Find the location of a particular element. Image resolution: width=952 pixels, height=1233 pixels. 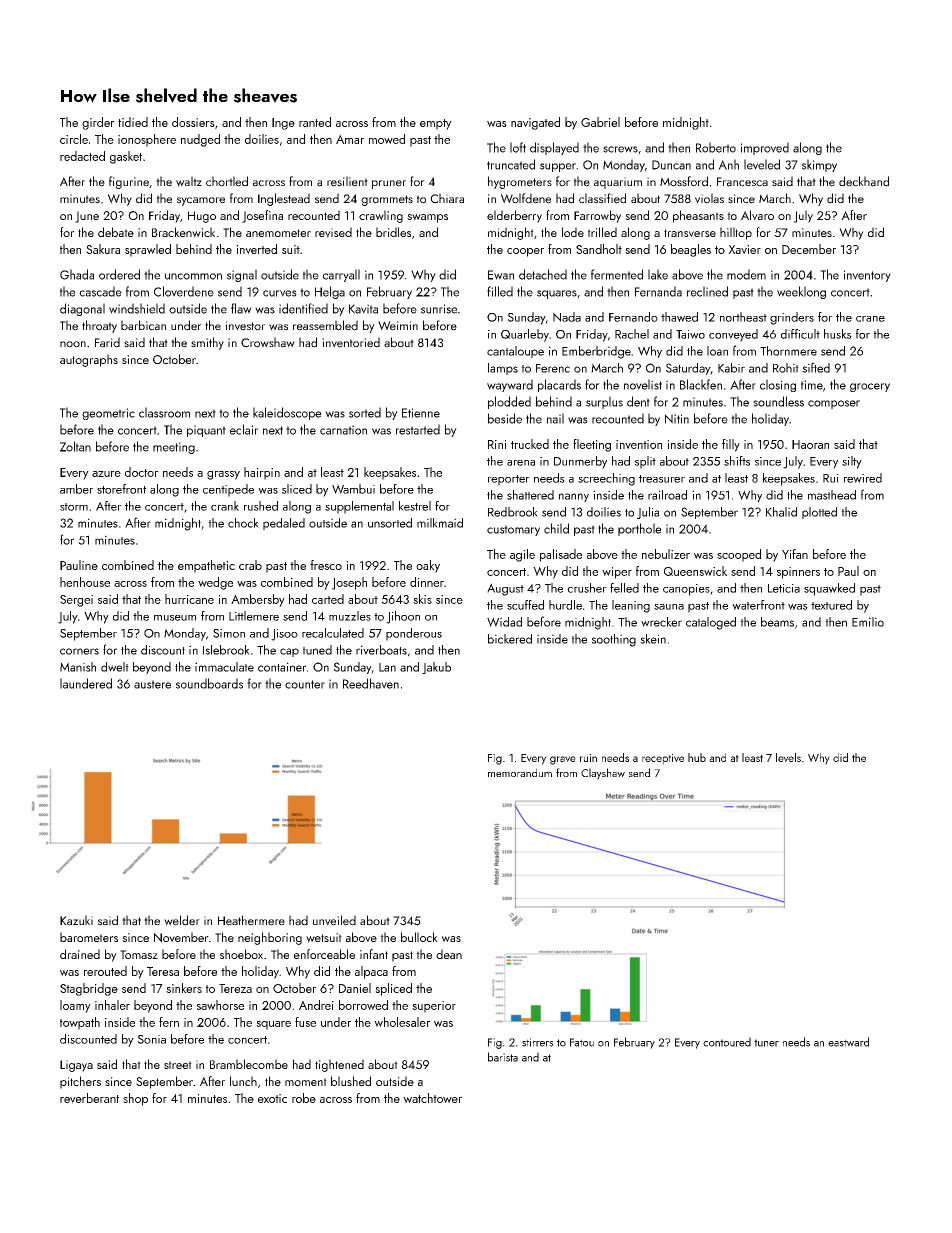

watchtower is located at coordinates (432, 1098).
